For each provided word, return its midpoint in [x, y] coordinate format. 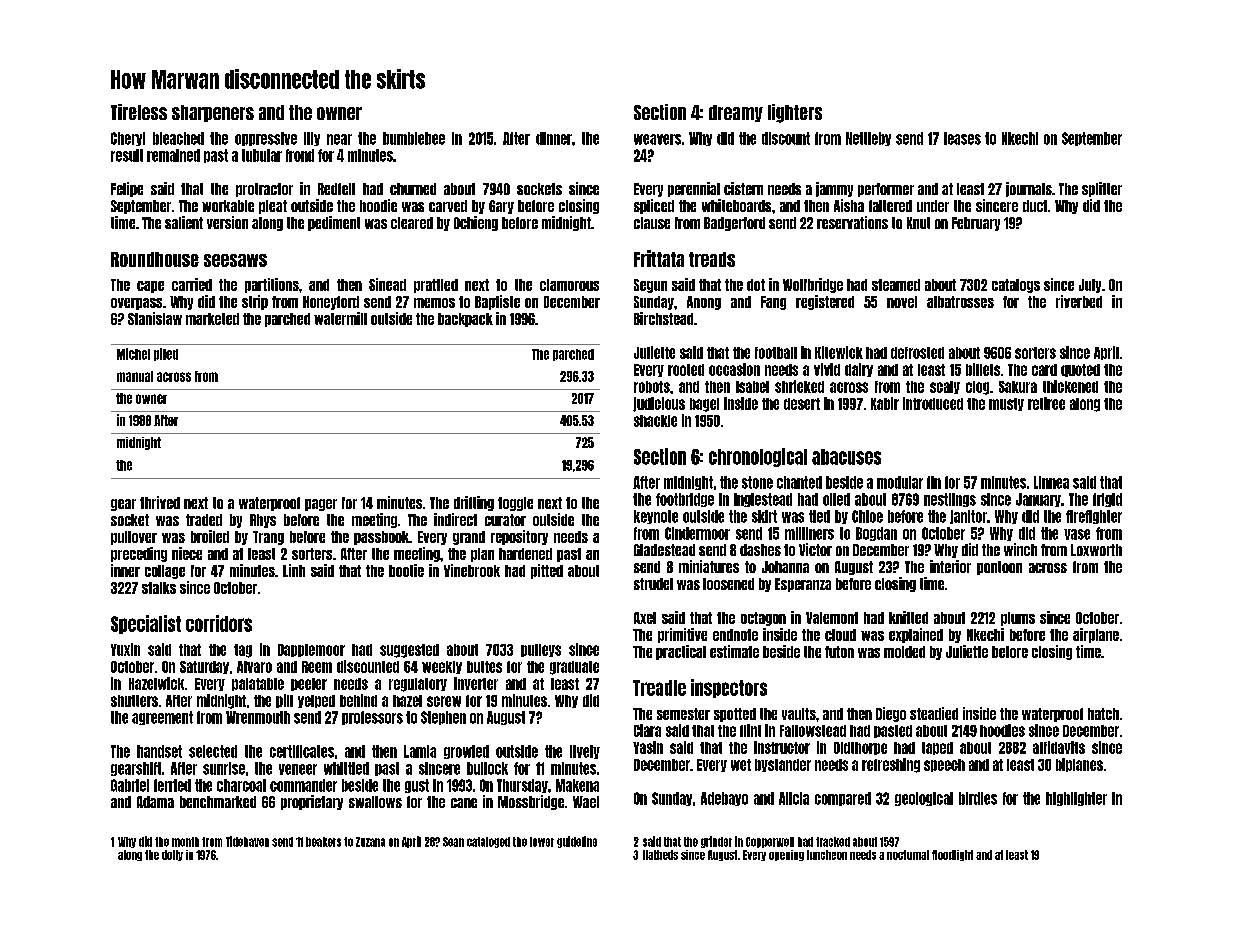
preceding [139, 554]
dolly [172, 855]
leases [962, 138]
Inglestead [763, 500]
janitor [968, 517]
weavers [657, 139]
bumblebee [414, 138]
